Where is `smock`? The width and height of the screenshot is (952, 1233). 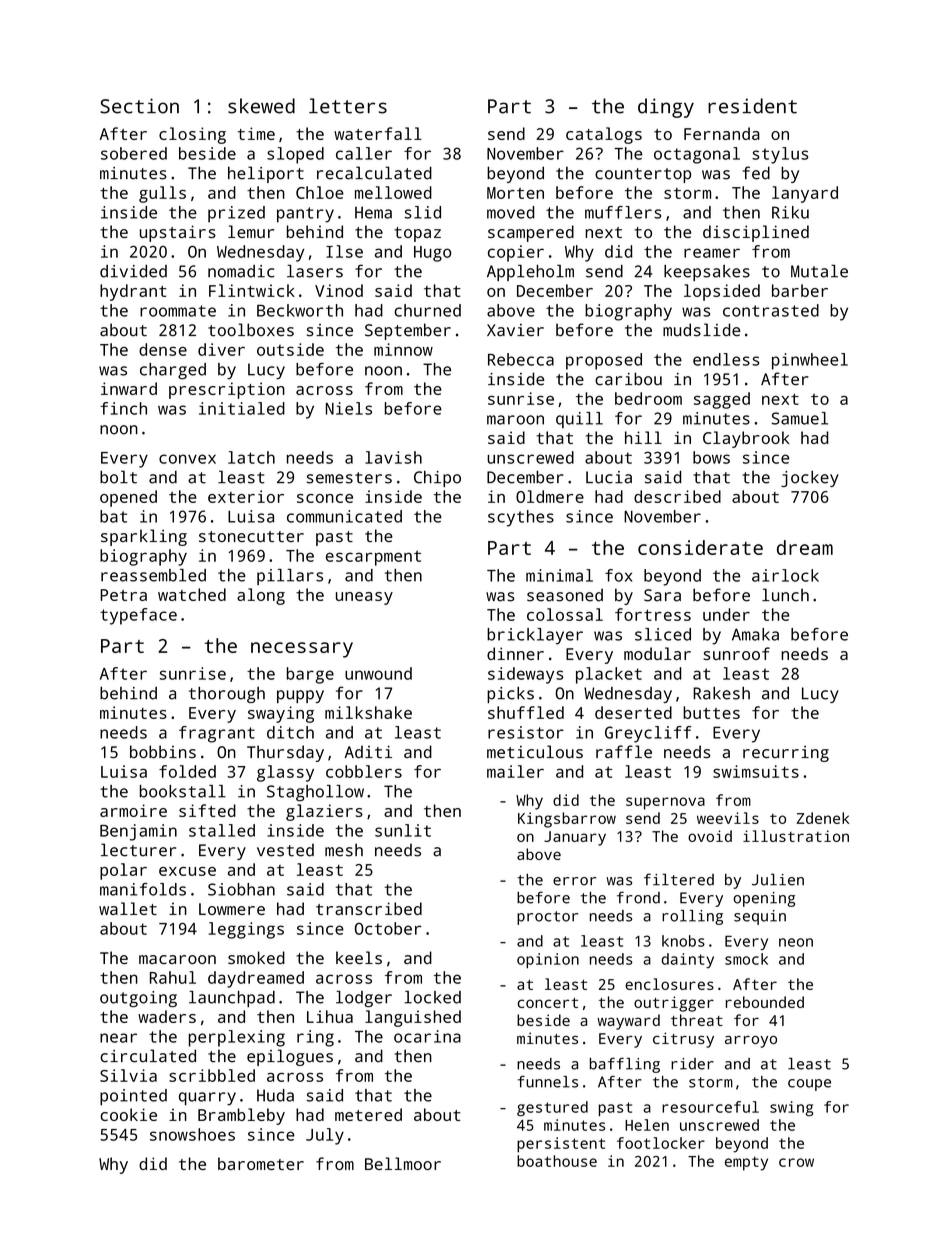
smock is located at coordinates (746, 959).
